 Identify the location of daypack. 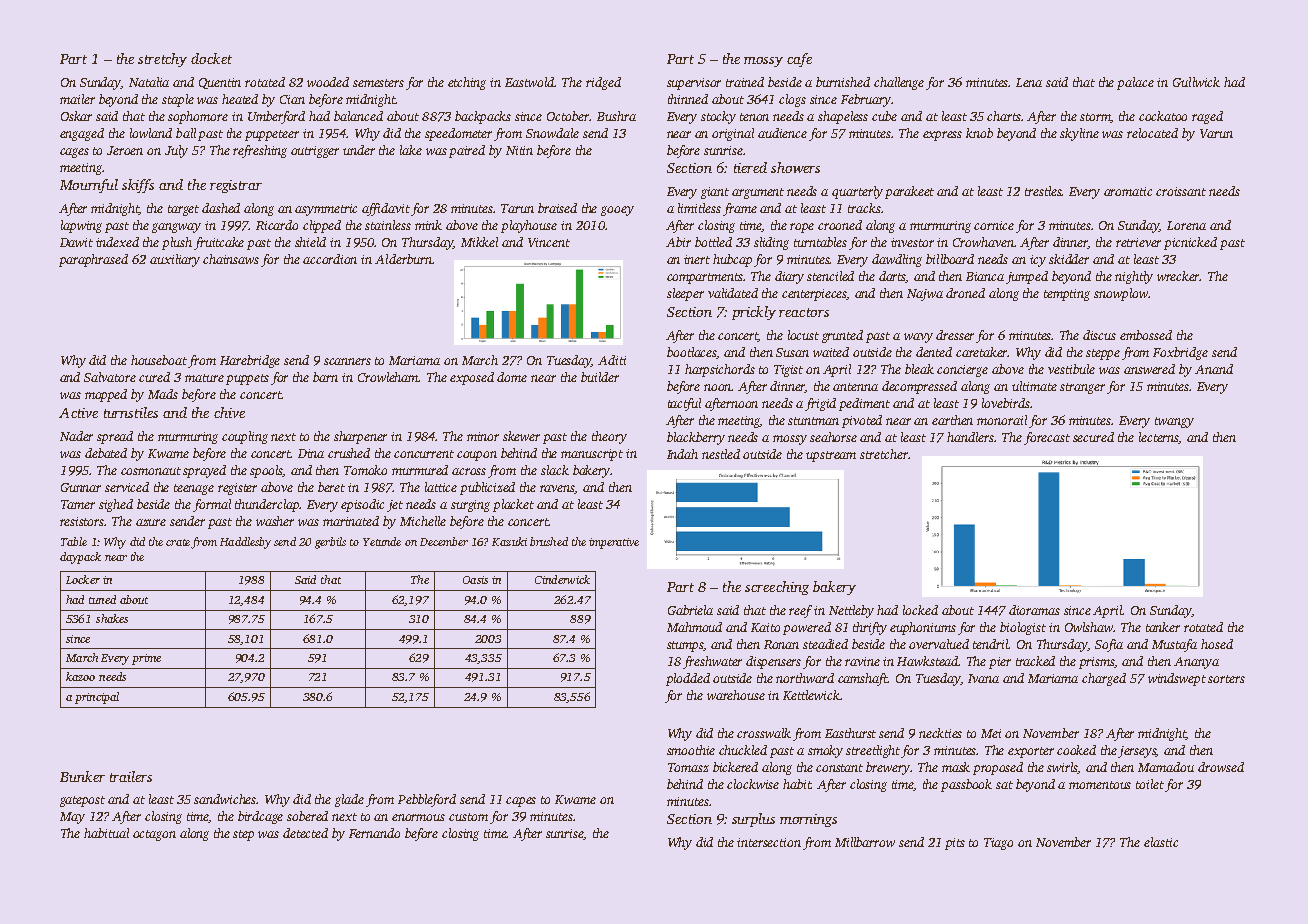
(80, 558).
